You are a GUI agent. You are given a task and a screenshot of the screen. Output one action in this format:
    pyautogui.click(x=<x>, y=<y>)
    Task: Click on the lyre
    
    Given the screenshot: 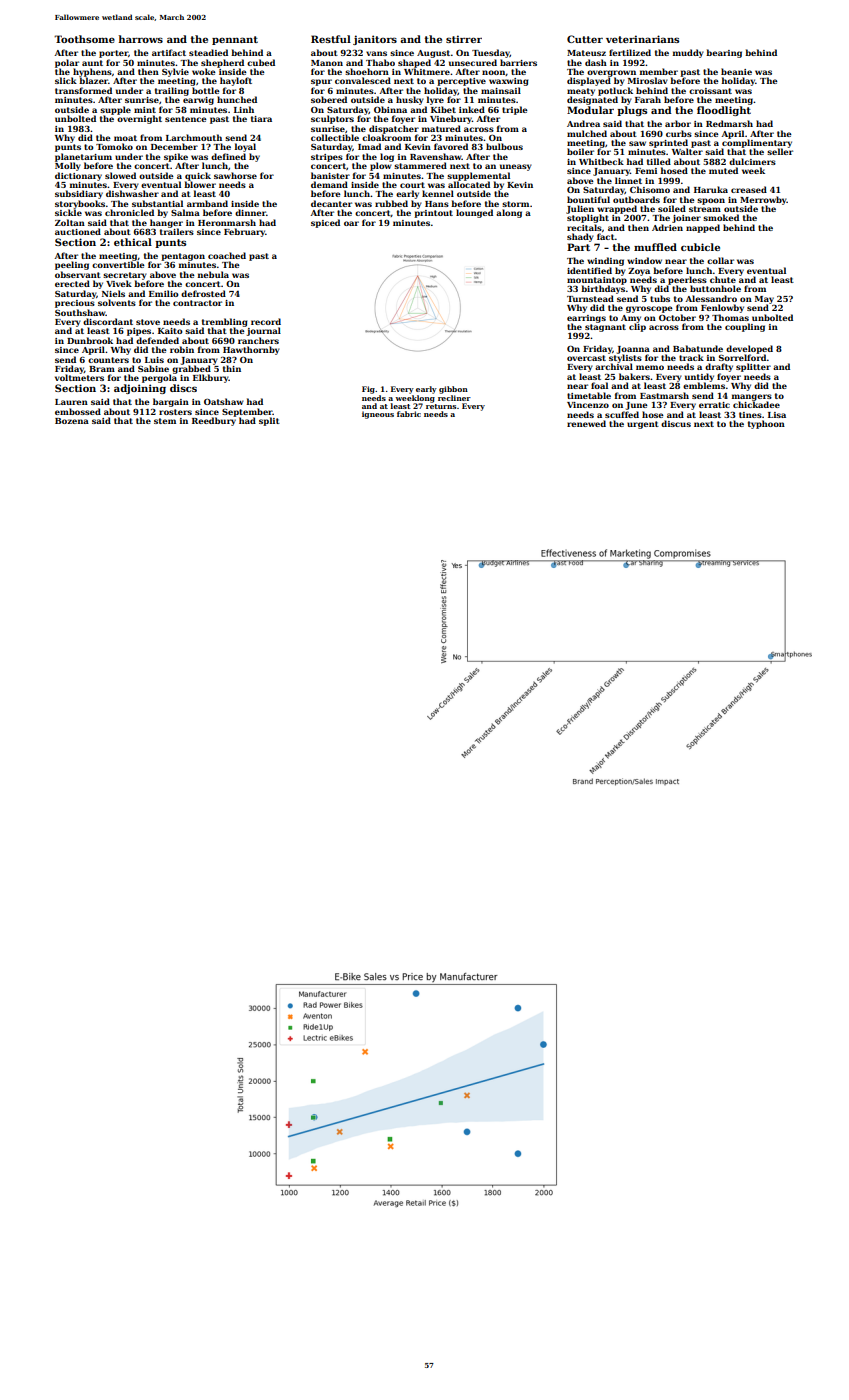 What is the action you would take?
    pyautogui.click(x=435, y=100)
